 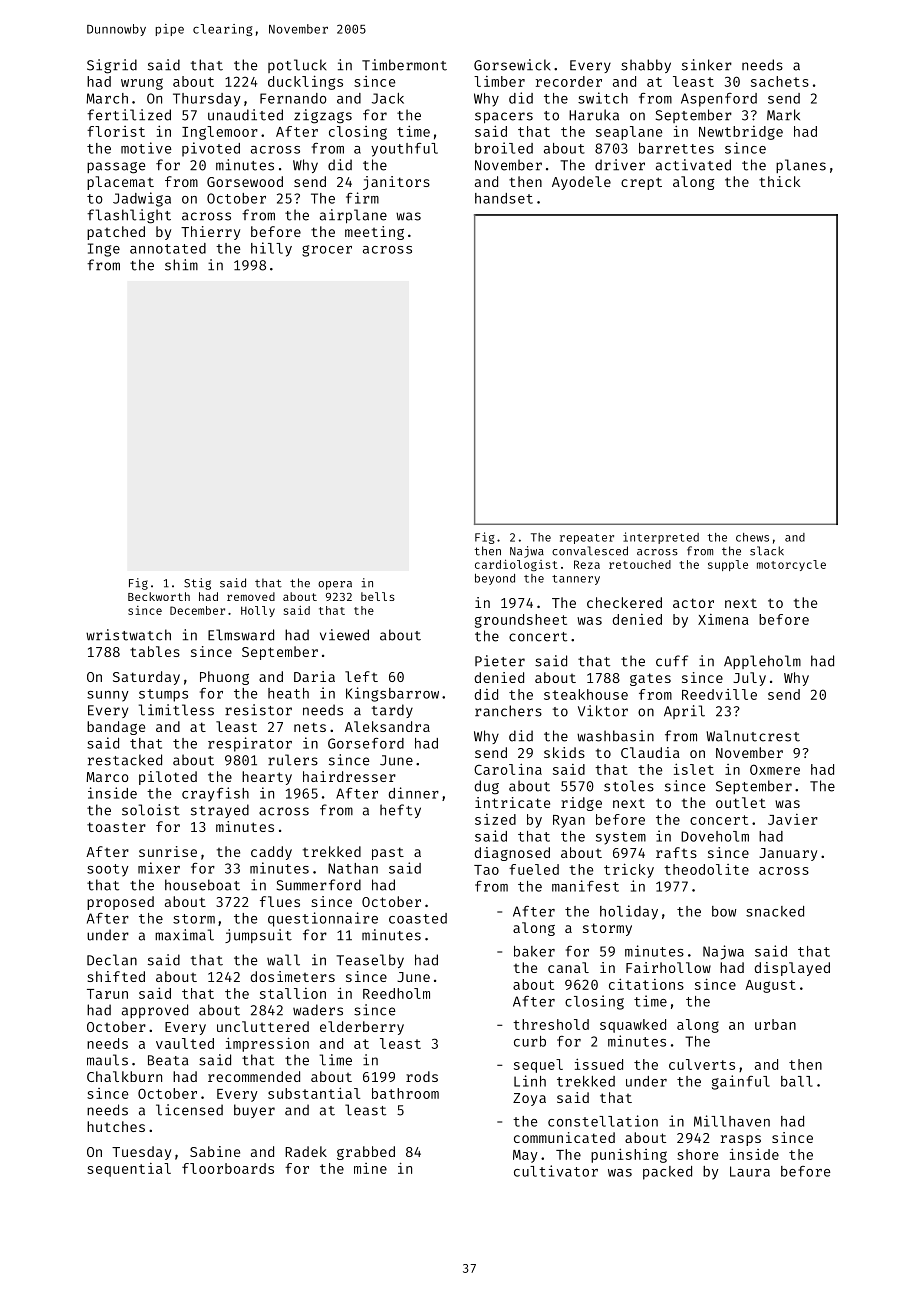 What do you see at coordinates (197, 584) in the screenshot?
I see `Stig` at bounding box center [197, 584].
